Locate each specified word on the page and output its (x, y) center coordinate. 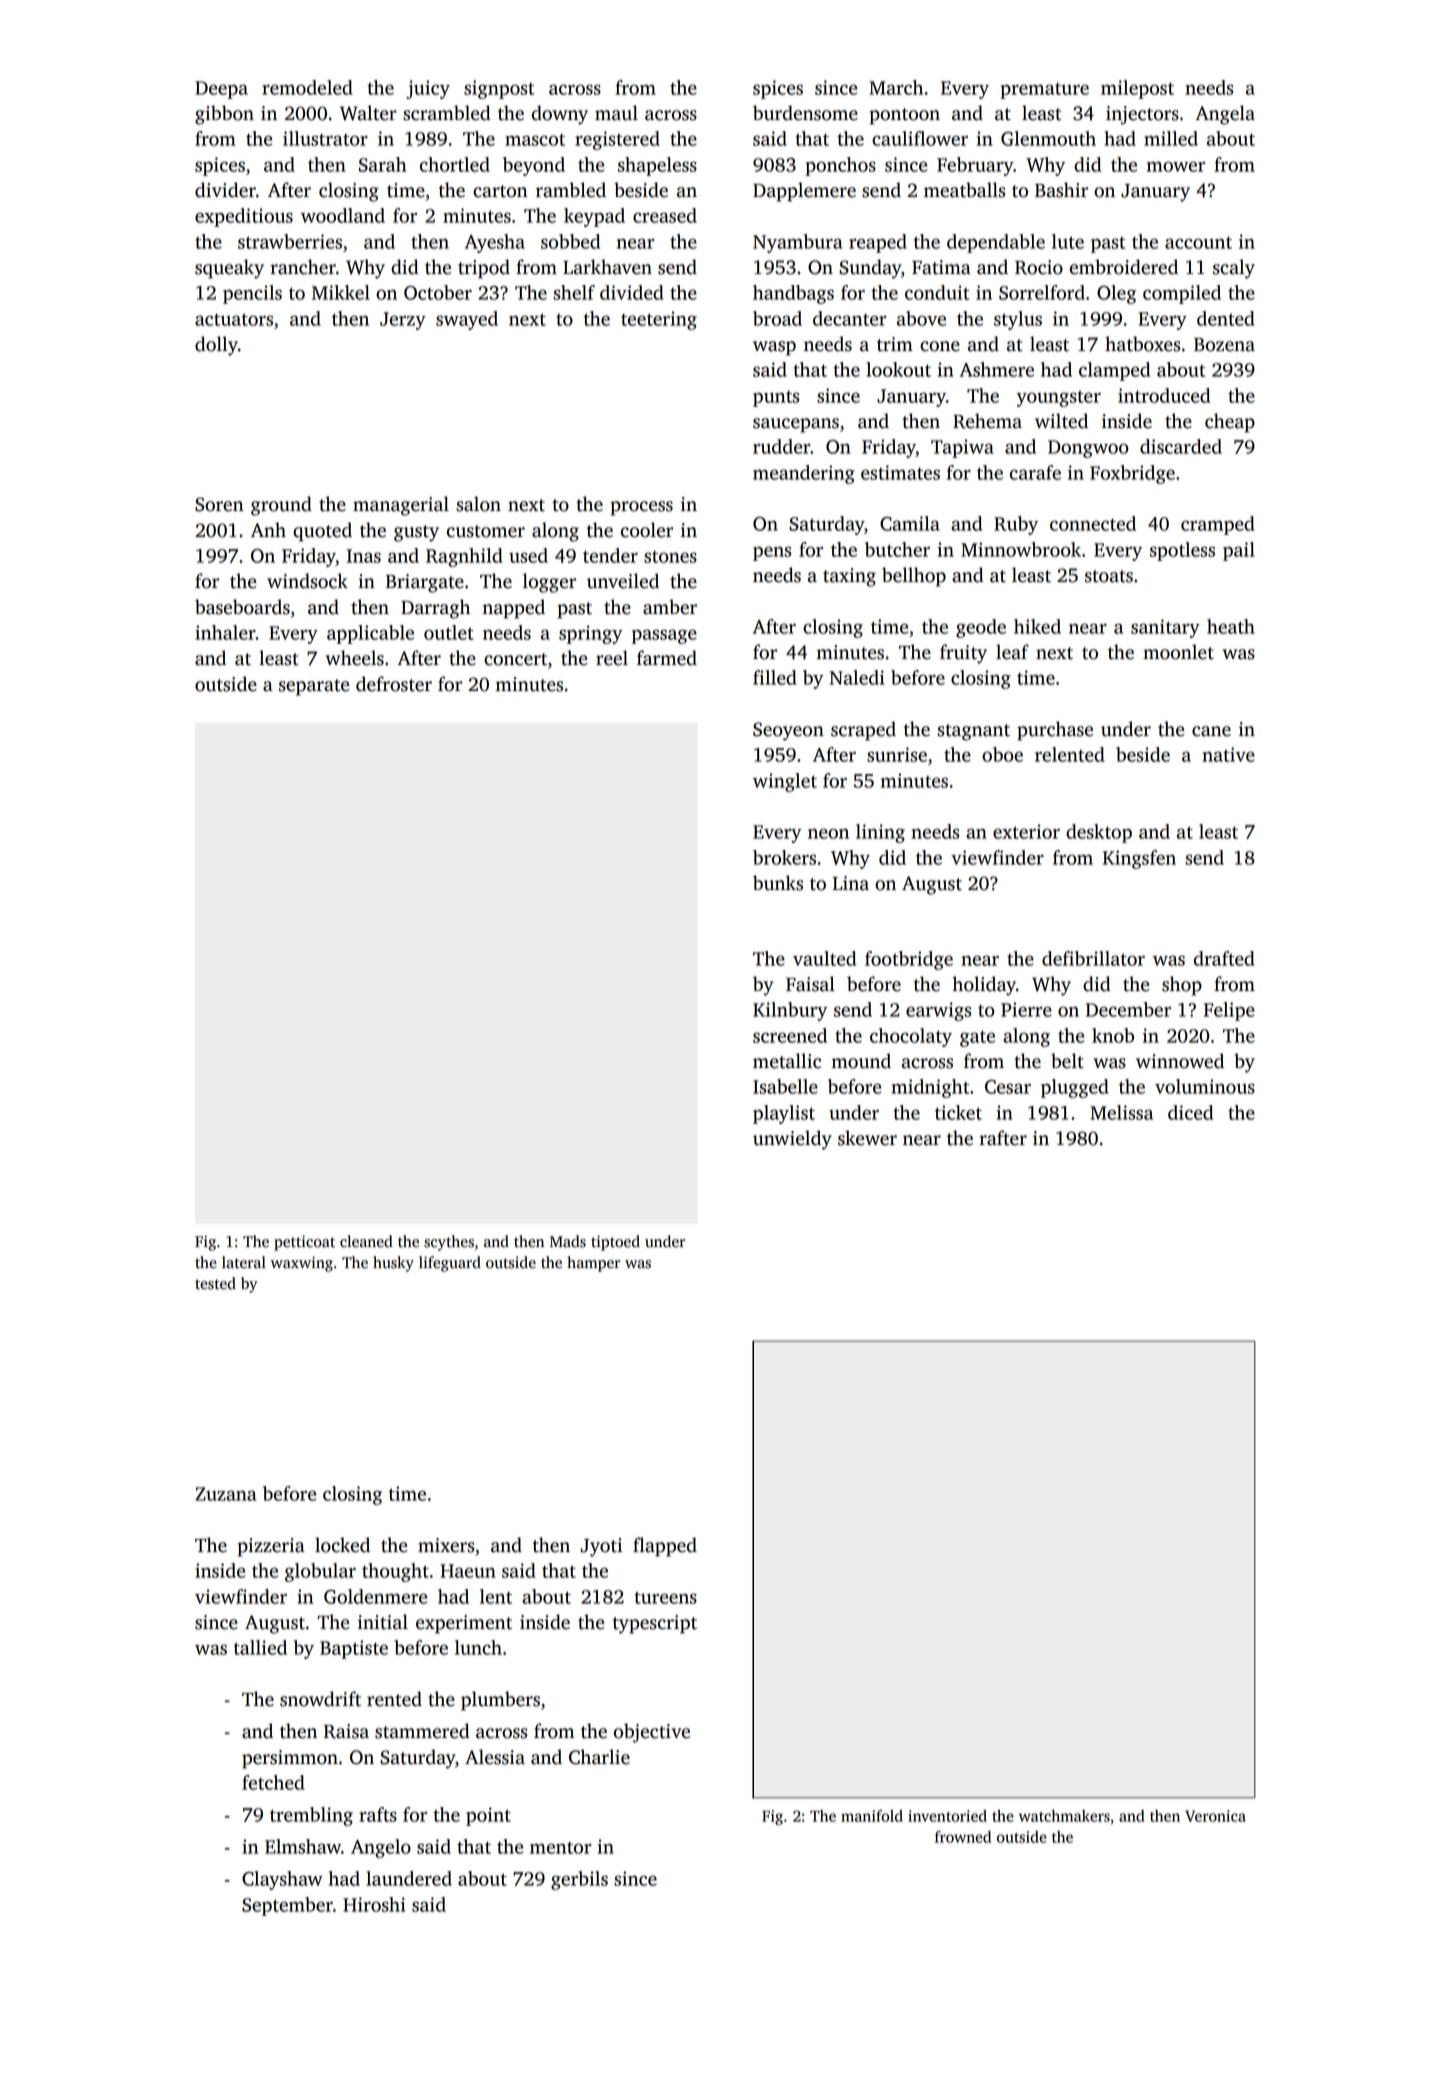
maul (616, 113)
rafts (378, 1814)
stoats (1109, 576)
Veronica (1215, 1816)
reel (612, 658)
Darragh (435, 609)
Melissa (1121, 1112)
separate (314, 687)
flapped (665, 1547)
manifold (872, 1816)
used (528, 555)
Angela (1225, 115)
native (1228, 754)
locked (342, 1545)
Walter (368, 113)
